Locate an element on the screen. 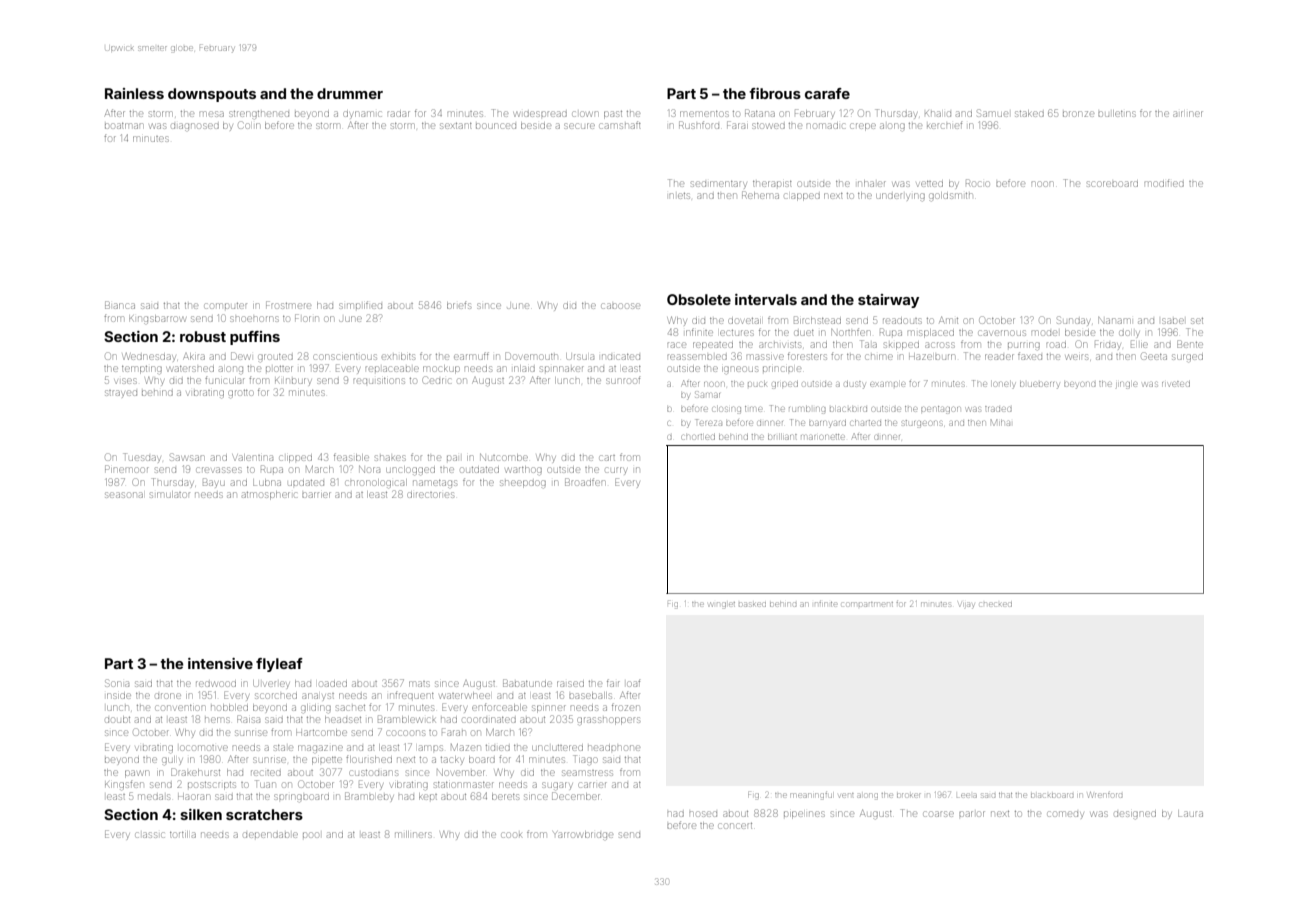 Image resolution: width=1308 pixels, height=924 pixels. drummer is located at coordinates (350, 93).
